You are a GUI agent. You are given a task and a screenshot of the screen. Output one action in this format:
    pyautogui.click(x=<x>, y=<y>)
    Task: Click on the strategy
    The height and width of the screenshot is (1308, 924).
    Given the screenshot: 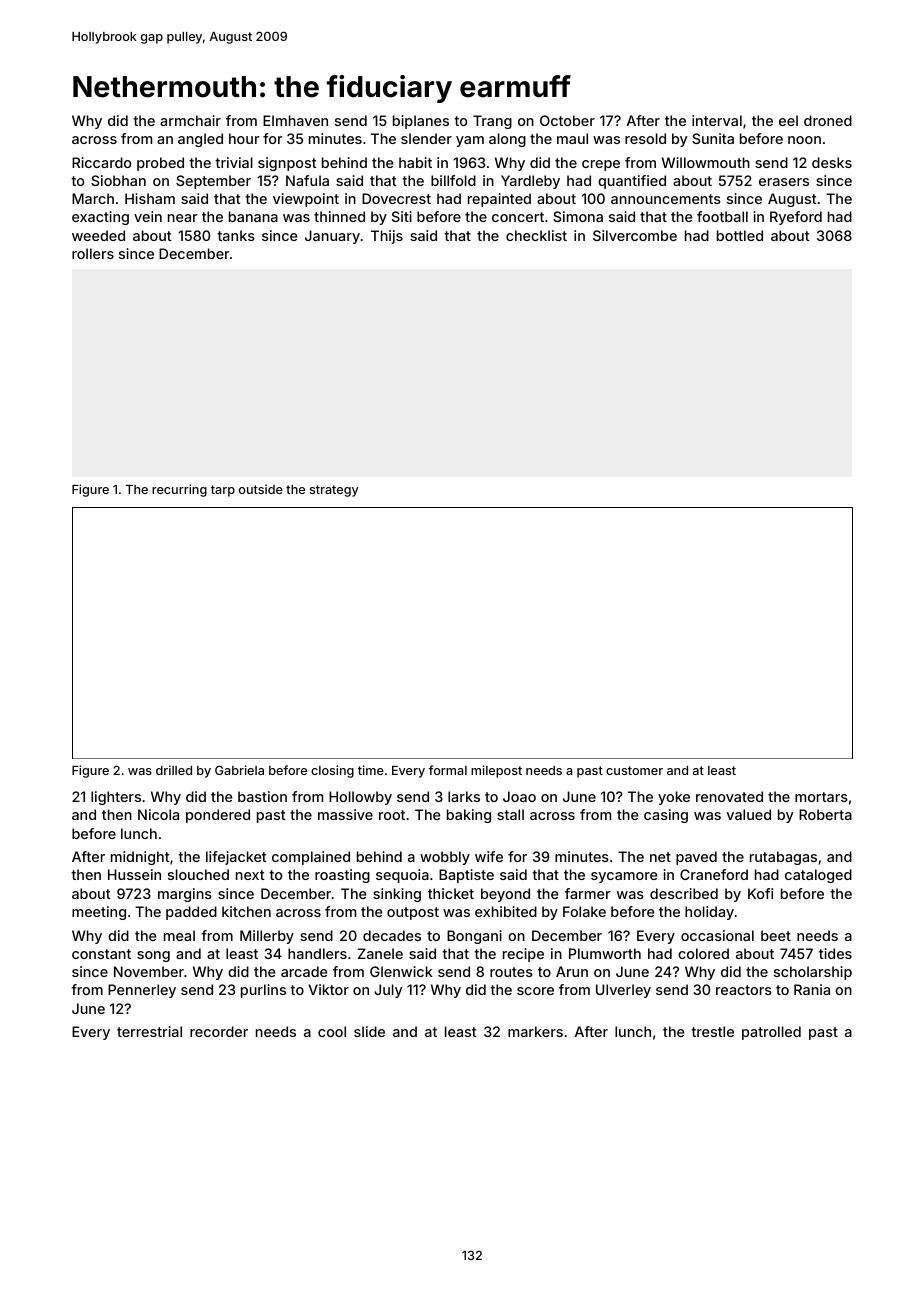 What is the action you would take?
    pyautogui.click(x=334, y=491)
